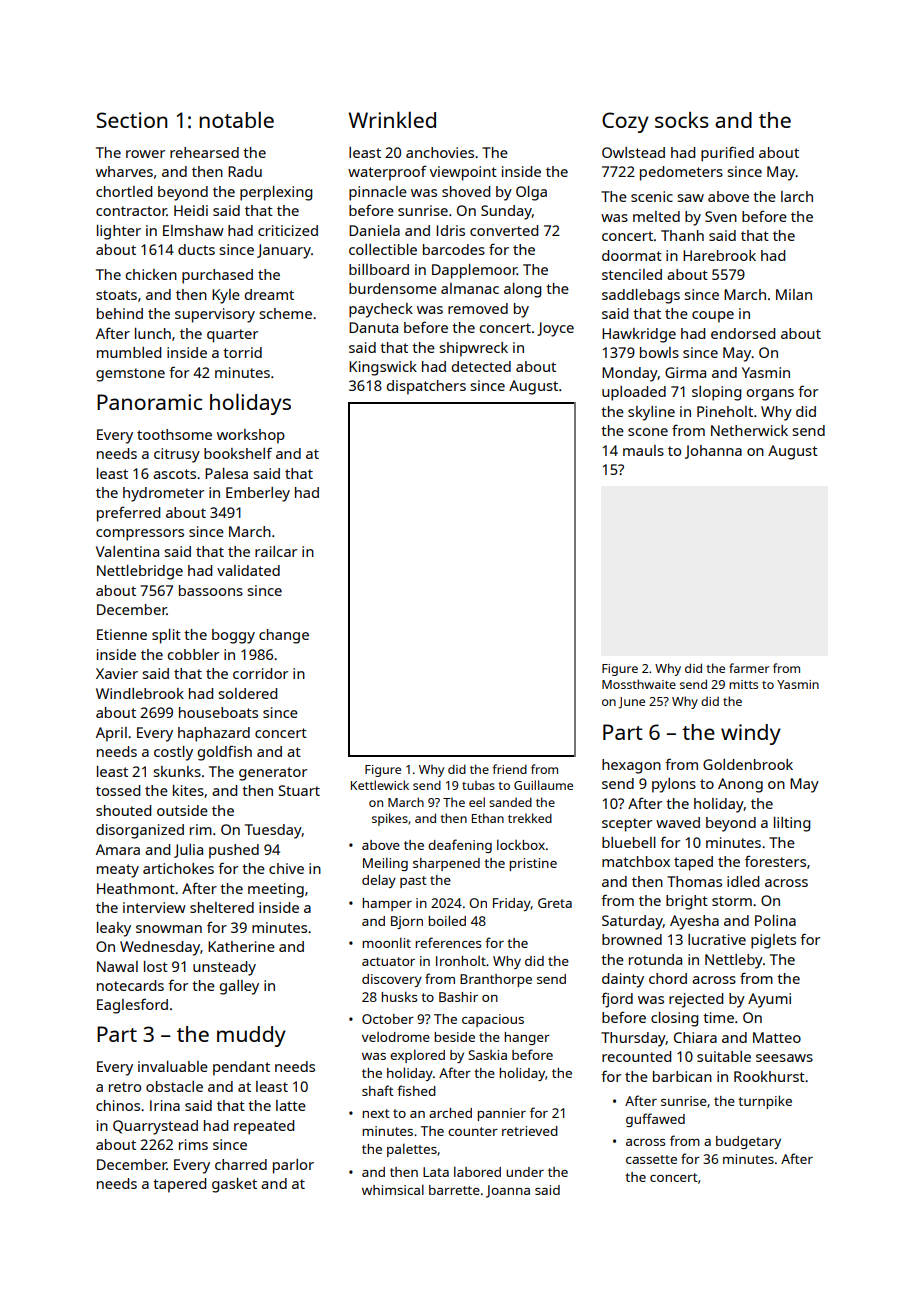 Image resolution: width=924 pixels, height=1308 pixels. What do you see at coordinates (797, 196) in the page?
I see `larch` at bounding box center [797, 196].
